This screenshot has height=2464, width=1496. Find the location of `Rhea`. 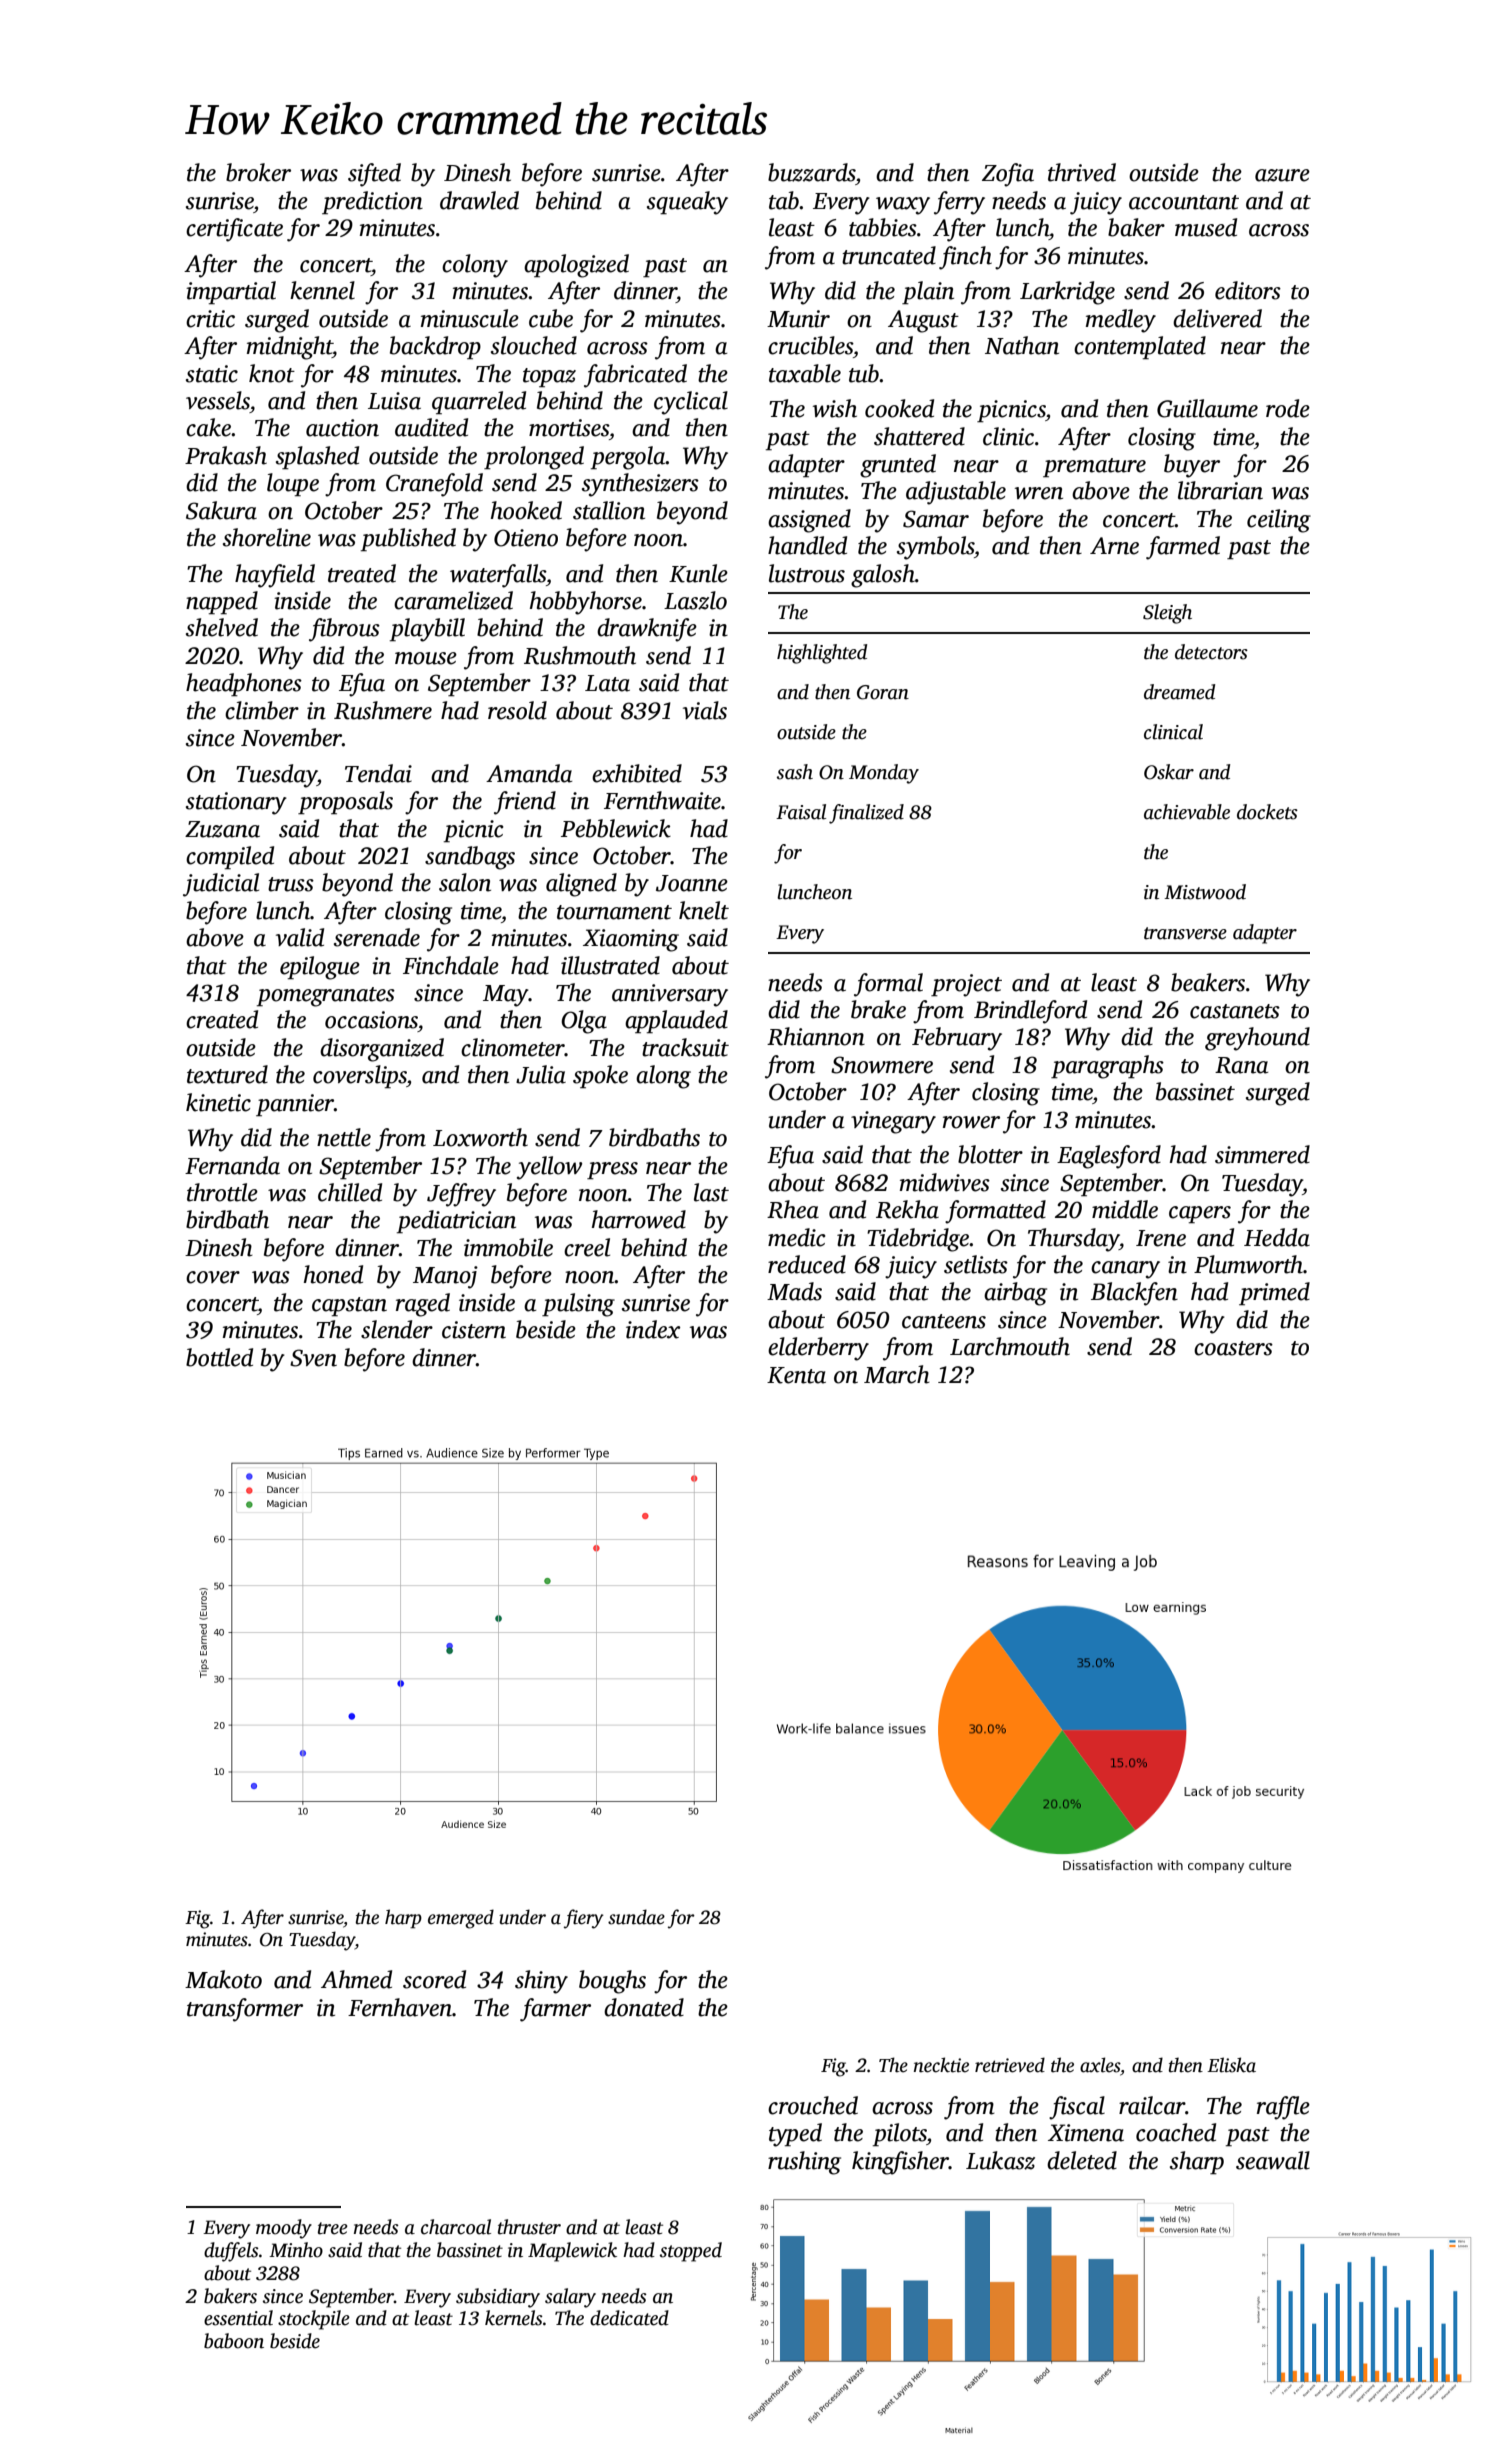

Rhea is located at coordinates (793, 1209).
